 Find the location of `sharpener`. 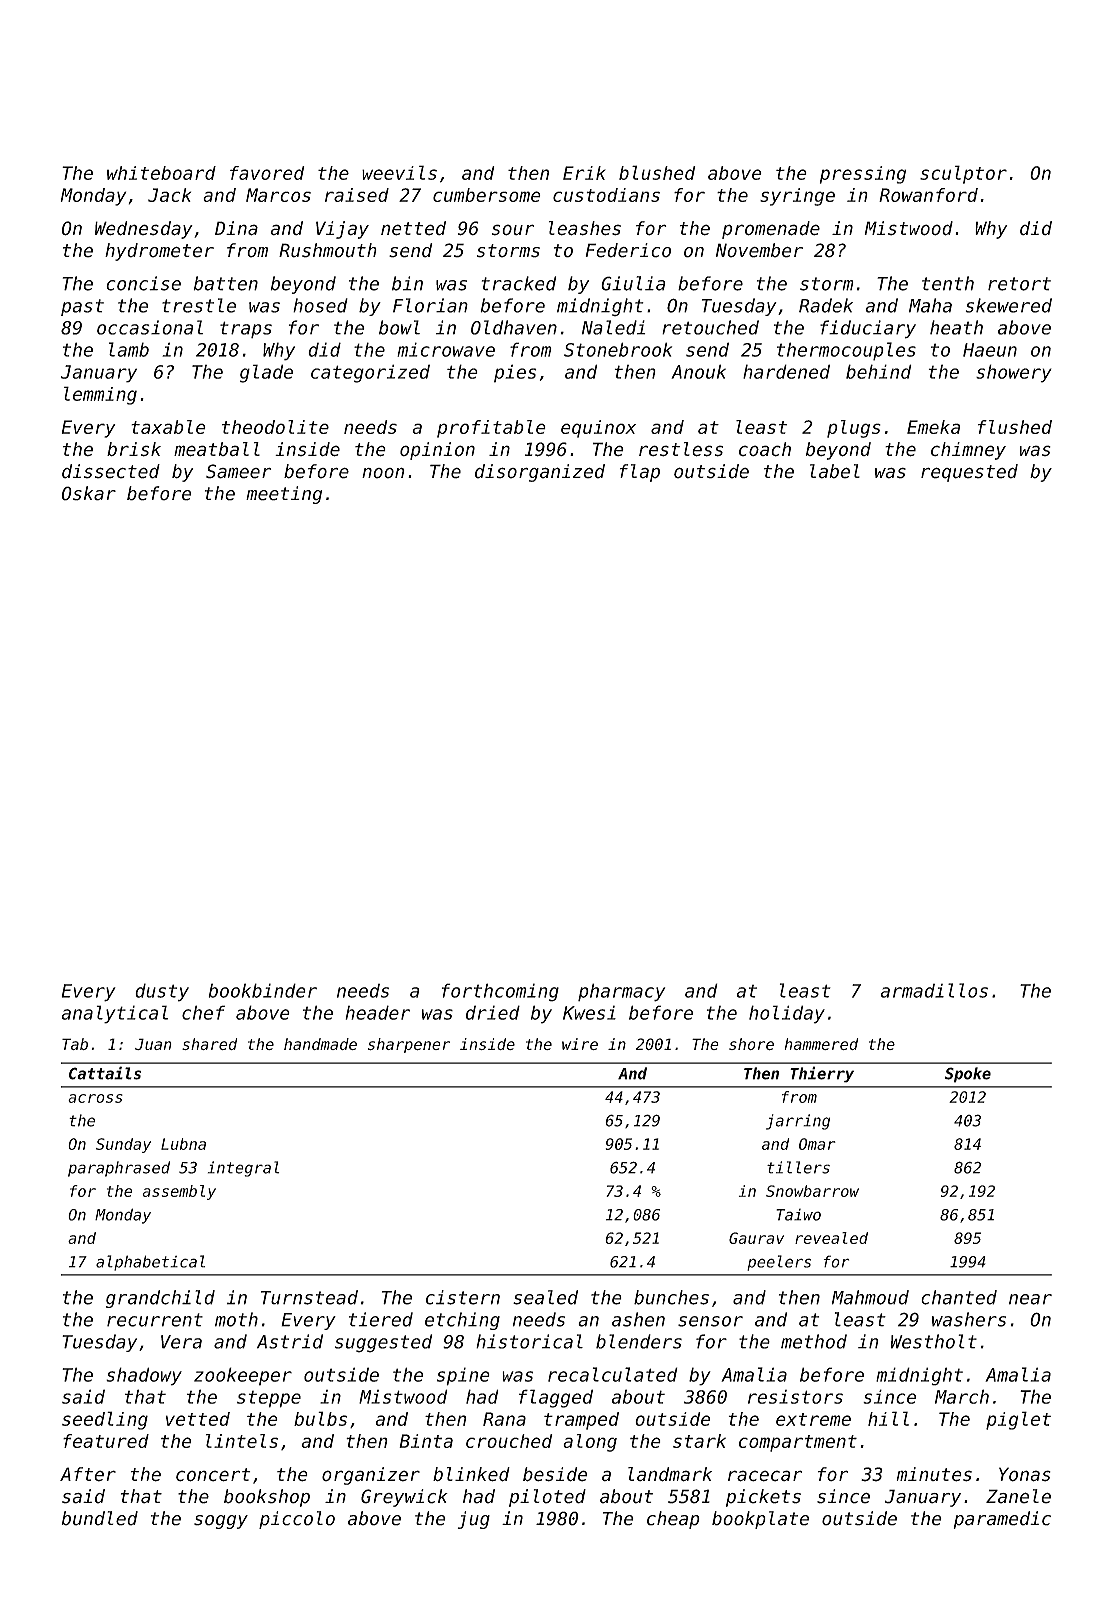

sharpener is located at coordinates (409, 1045).
